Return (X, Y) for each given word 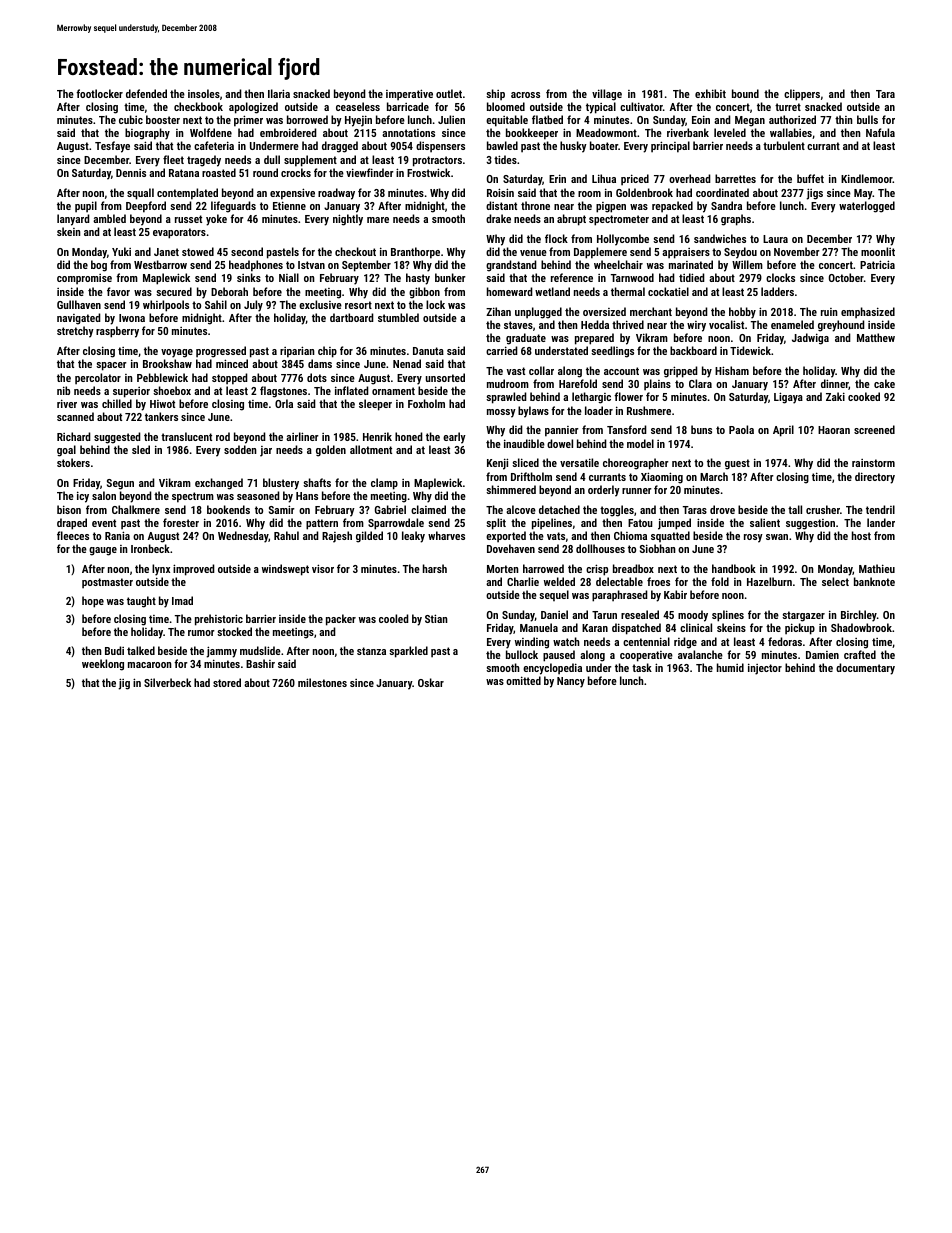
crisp (597, 570)
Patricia (877, 264)
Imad (182, 600)
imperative (409, 95)
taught (141, 602)
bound (745, 93)
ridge (685, 643)
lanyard (73, 220)
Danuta (428, 351)
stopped (230, 379)
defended (146, 93)
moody (693, 616)
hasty (418, 279)
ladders (777, 291)
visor (323, 568)
